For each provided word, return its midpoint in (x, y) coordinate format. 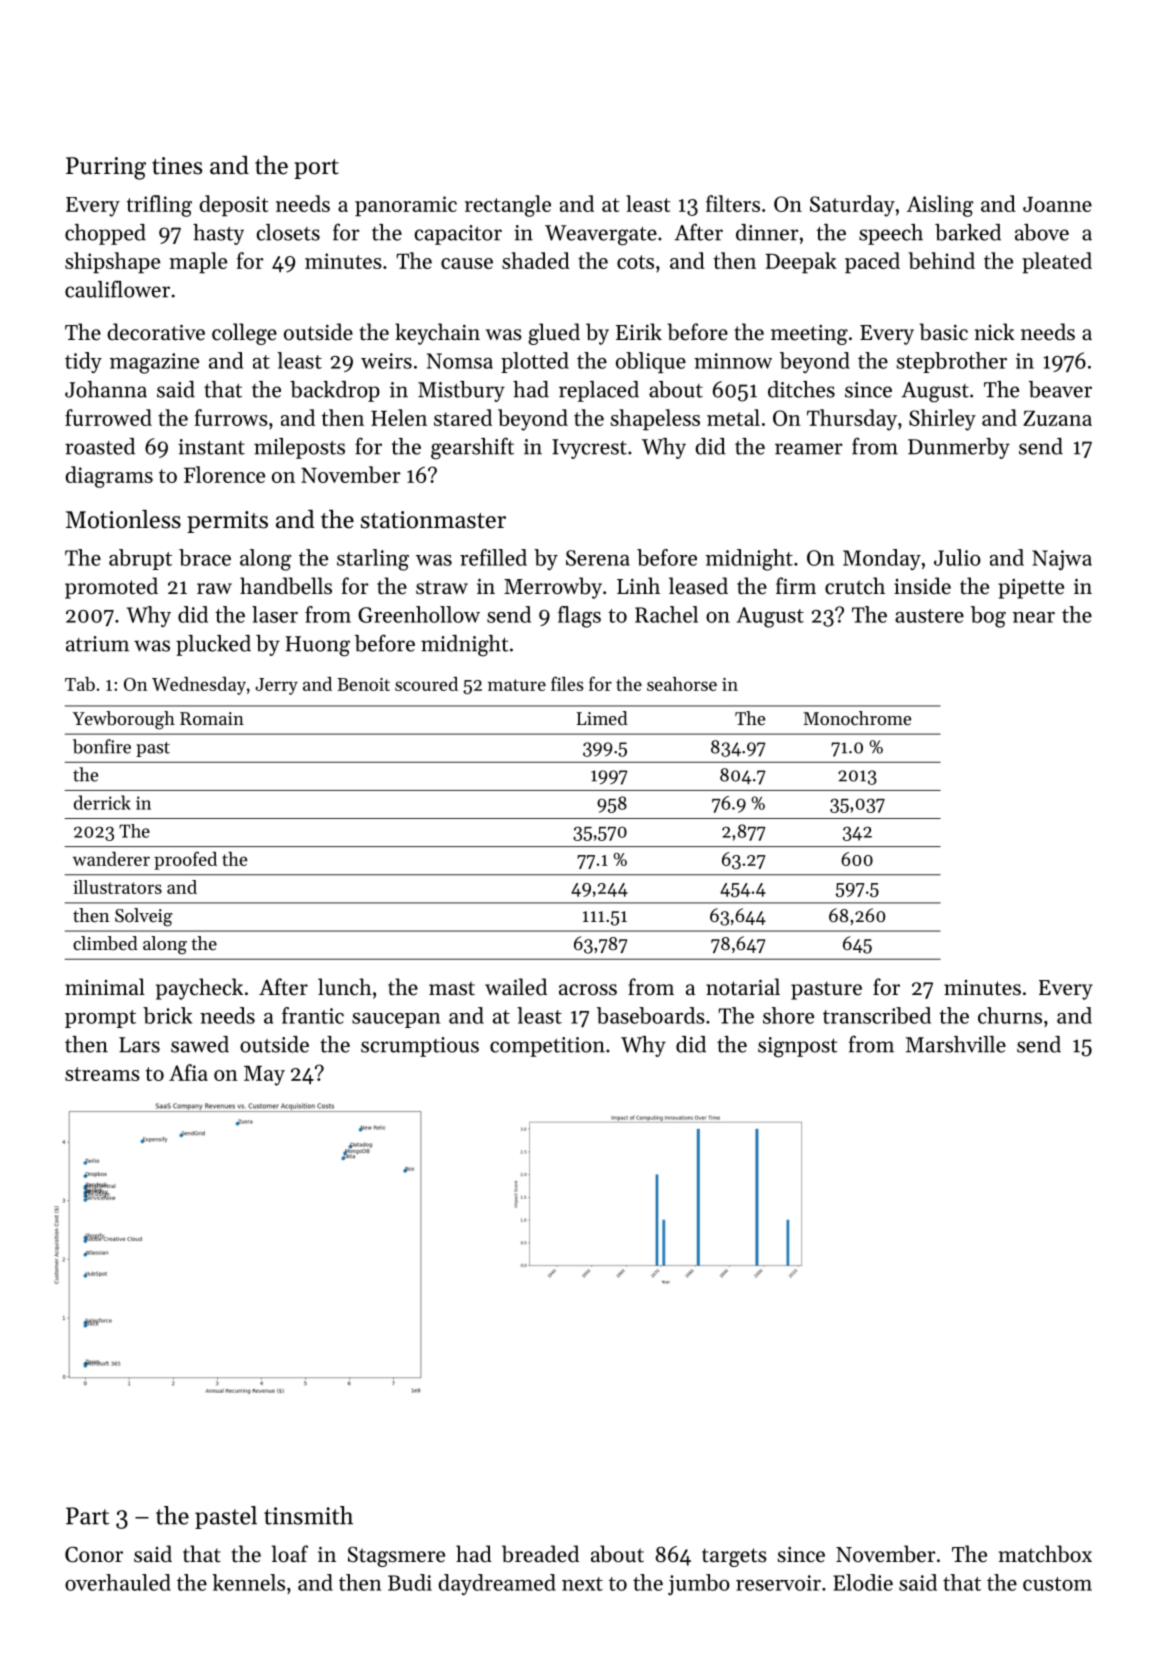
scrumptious (420, 1047)
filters (733, 203)
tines (177, 166)
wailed (516, 987)
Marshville (956, 1044)
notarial (743, 987)
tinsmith (308, 1515)
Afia (188, 1072)
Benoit (363, 684)
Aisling (940, 206)
